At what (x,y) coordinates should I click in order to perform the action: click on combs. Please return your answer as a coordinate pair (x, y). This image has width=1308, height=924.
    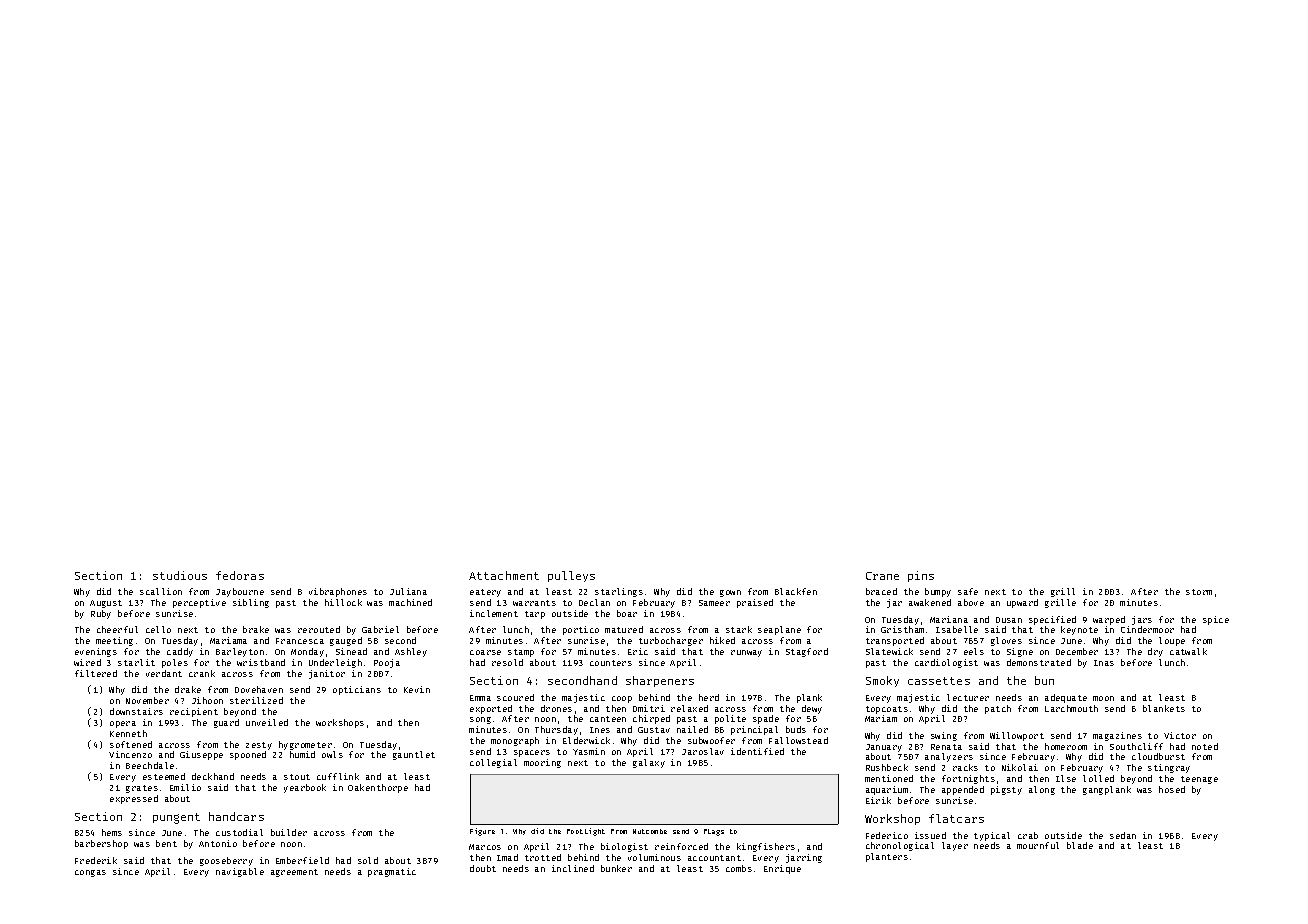
    Looking at the image, I should click on (739, 868).
